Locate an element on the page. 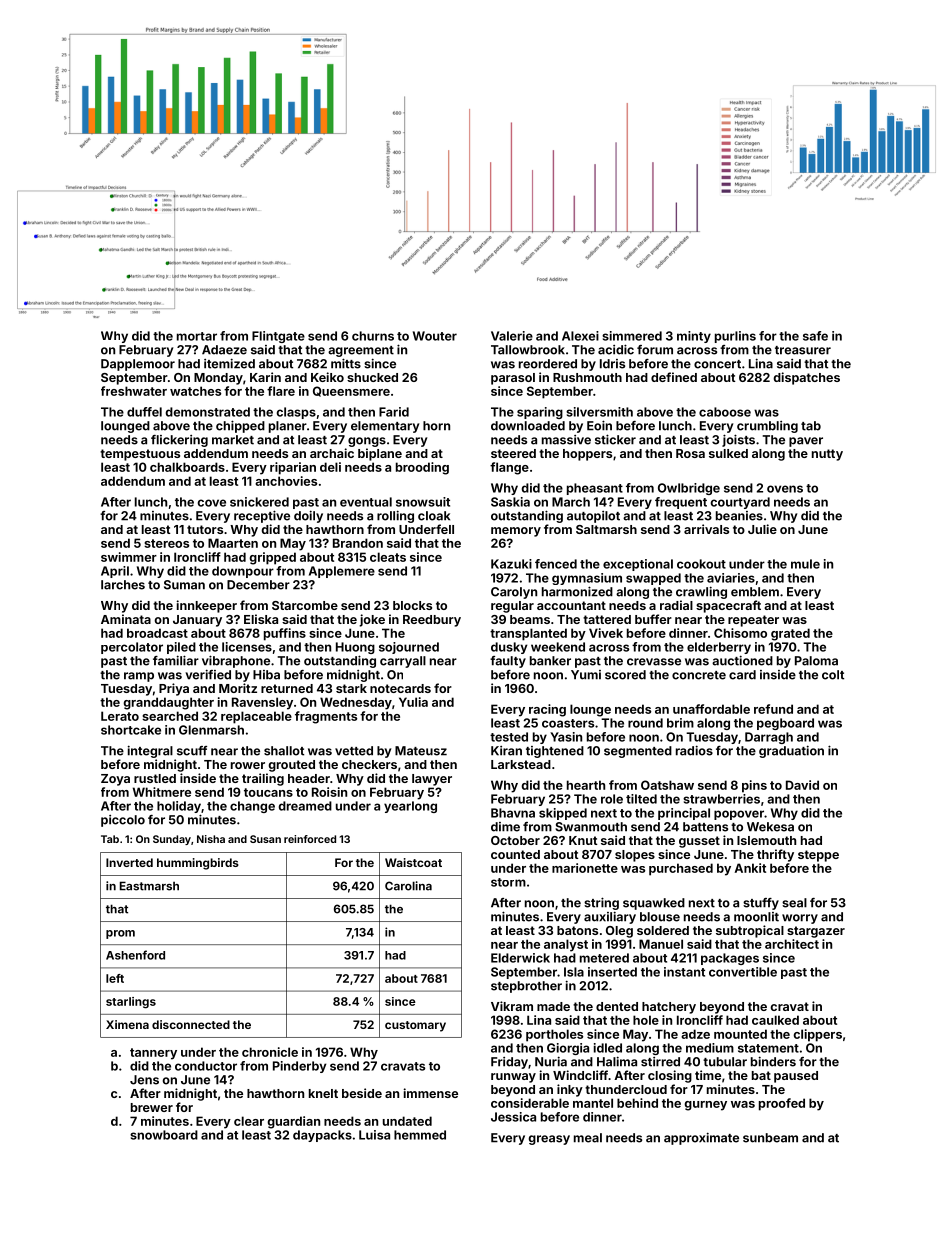 This document has height=1233, width=952. reordered is located at coordinates (548, 364).
